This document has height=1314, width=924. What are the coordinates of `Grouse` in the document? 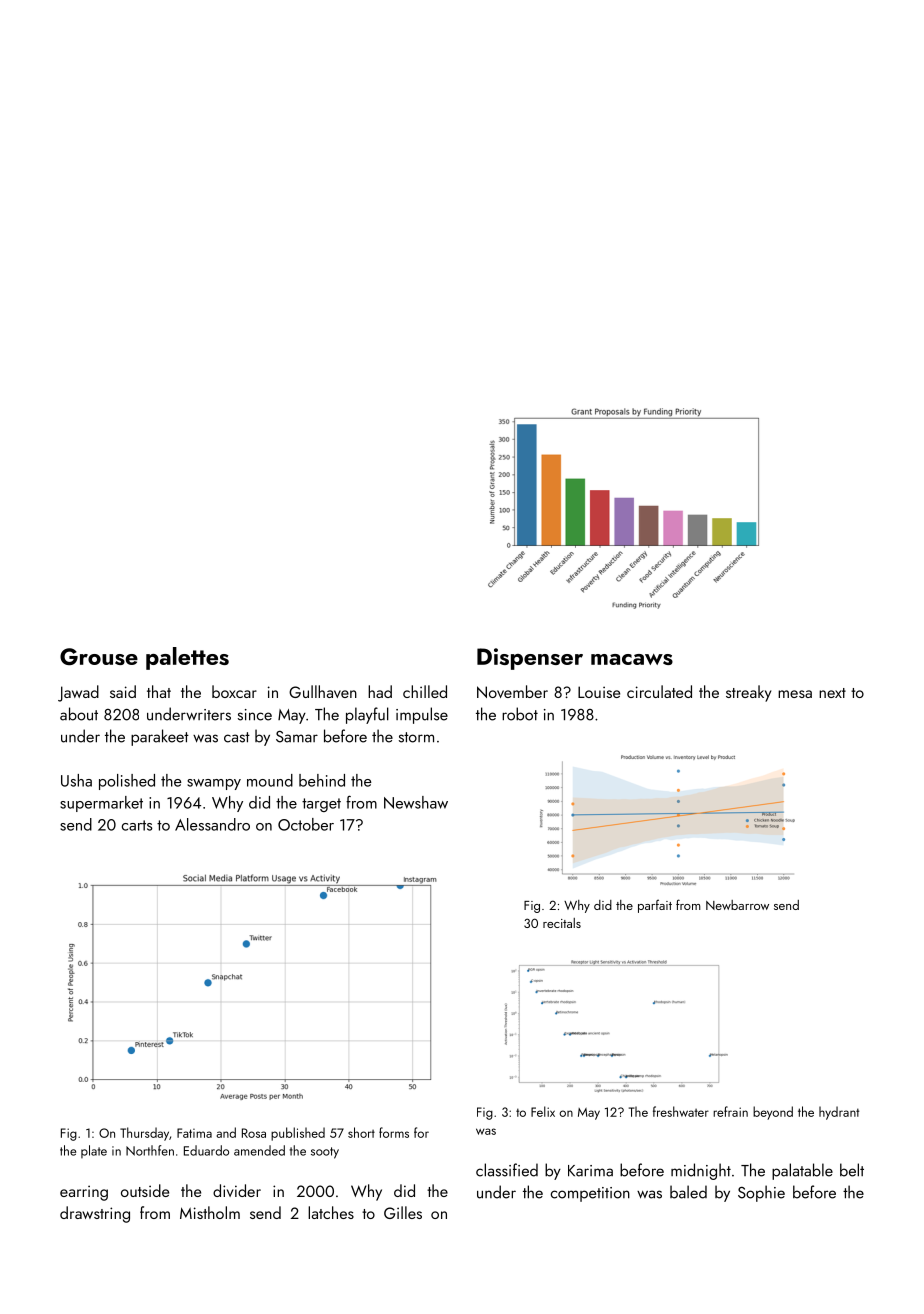 It's located at (99, 656).
